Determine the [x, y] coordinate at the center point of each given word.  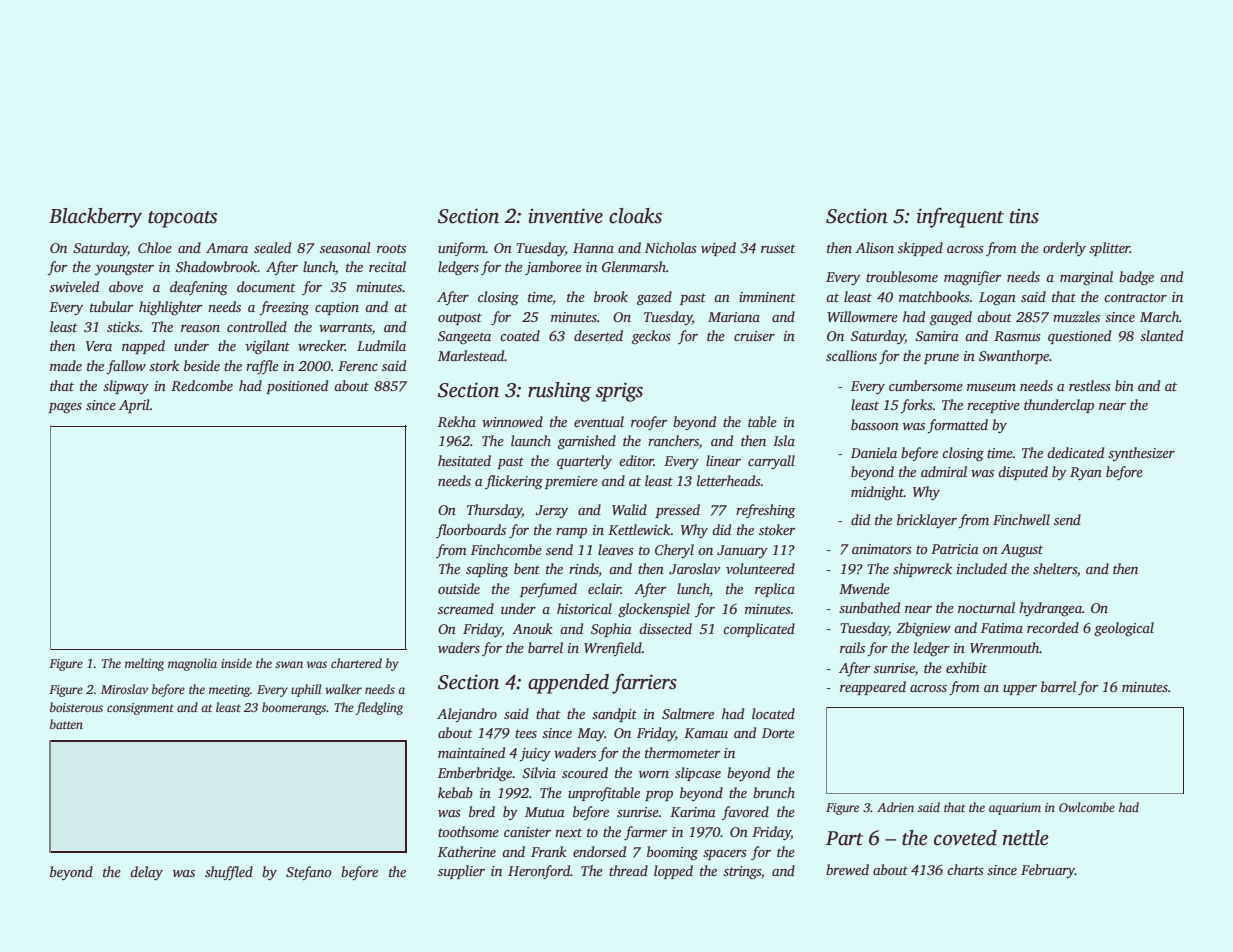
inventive [565, 216]
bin [1124, 385]
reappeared [873, 688]
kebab [455, 792]
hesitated [464, 460]
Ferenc [358, 366]
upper [1020, 690]
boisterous [76, 707]
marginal [1086, 278]
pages [65, 408]
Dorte [778, 733]
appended [568, 684]
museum [991, 387]
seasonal [345, 247]
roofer [649, 423]
